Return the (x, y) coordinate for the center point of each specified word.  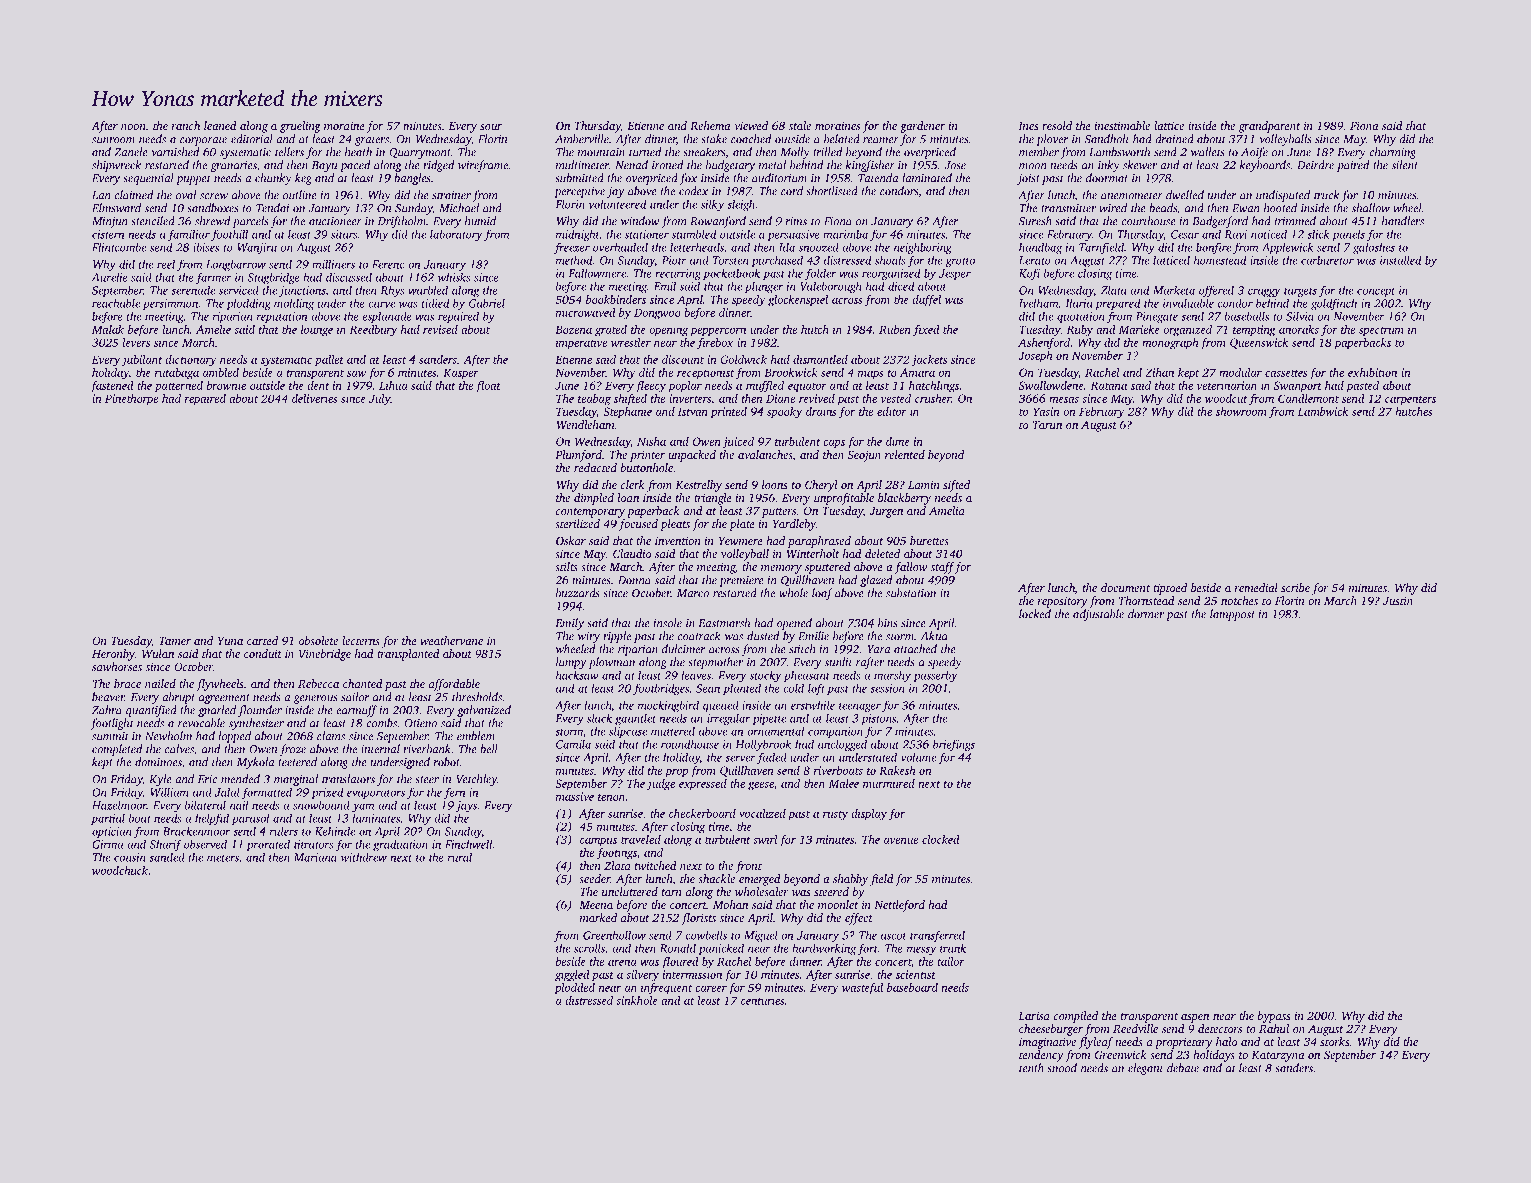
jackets (929, 361)
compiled (1076, 1017)
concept (1376, 292)
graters (372, 141)
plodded (575, 989)
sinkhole (637, 1000)
